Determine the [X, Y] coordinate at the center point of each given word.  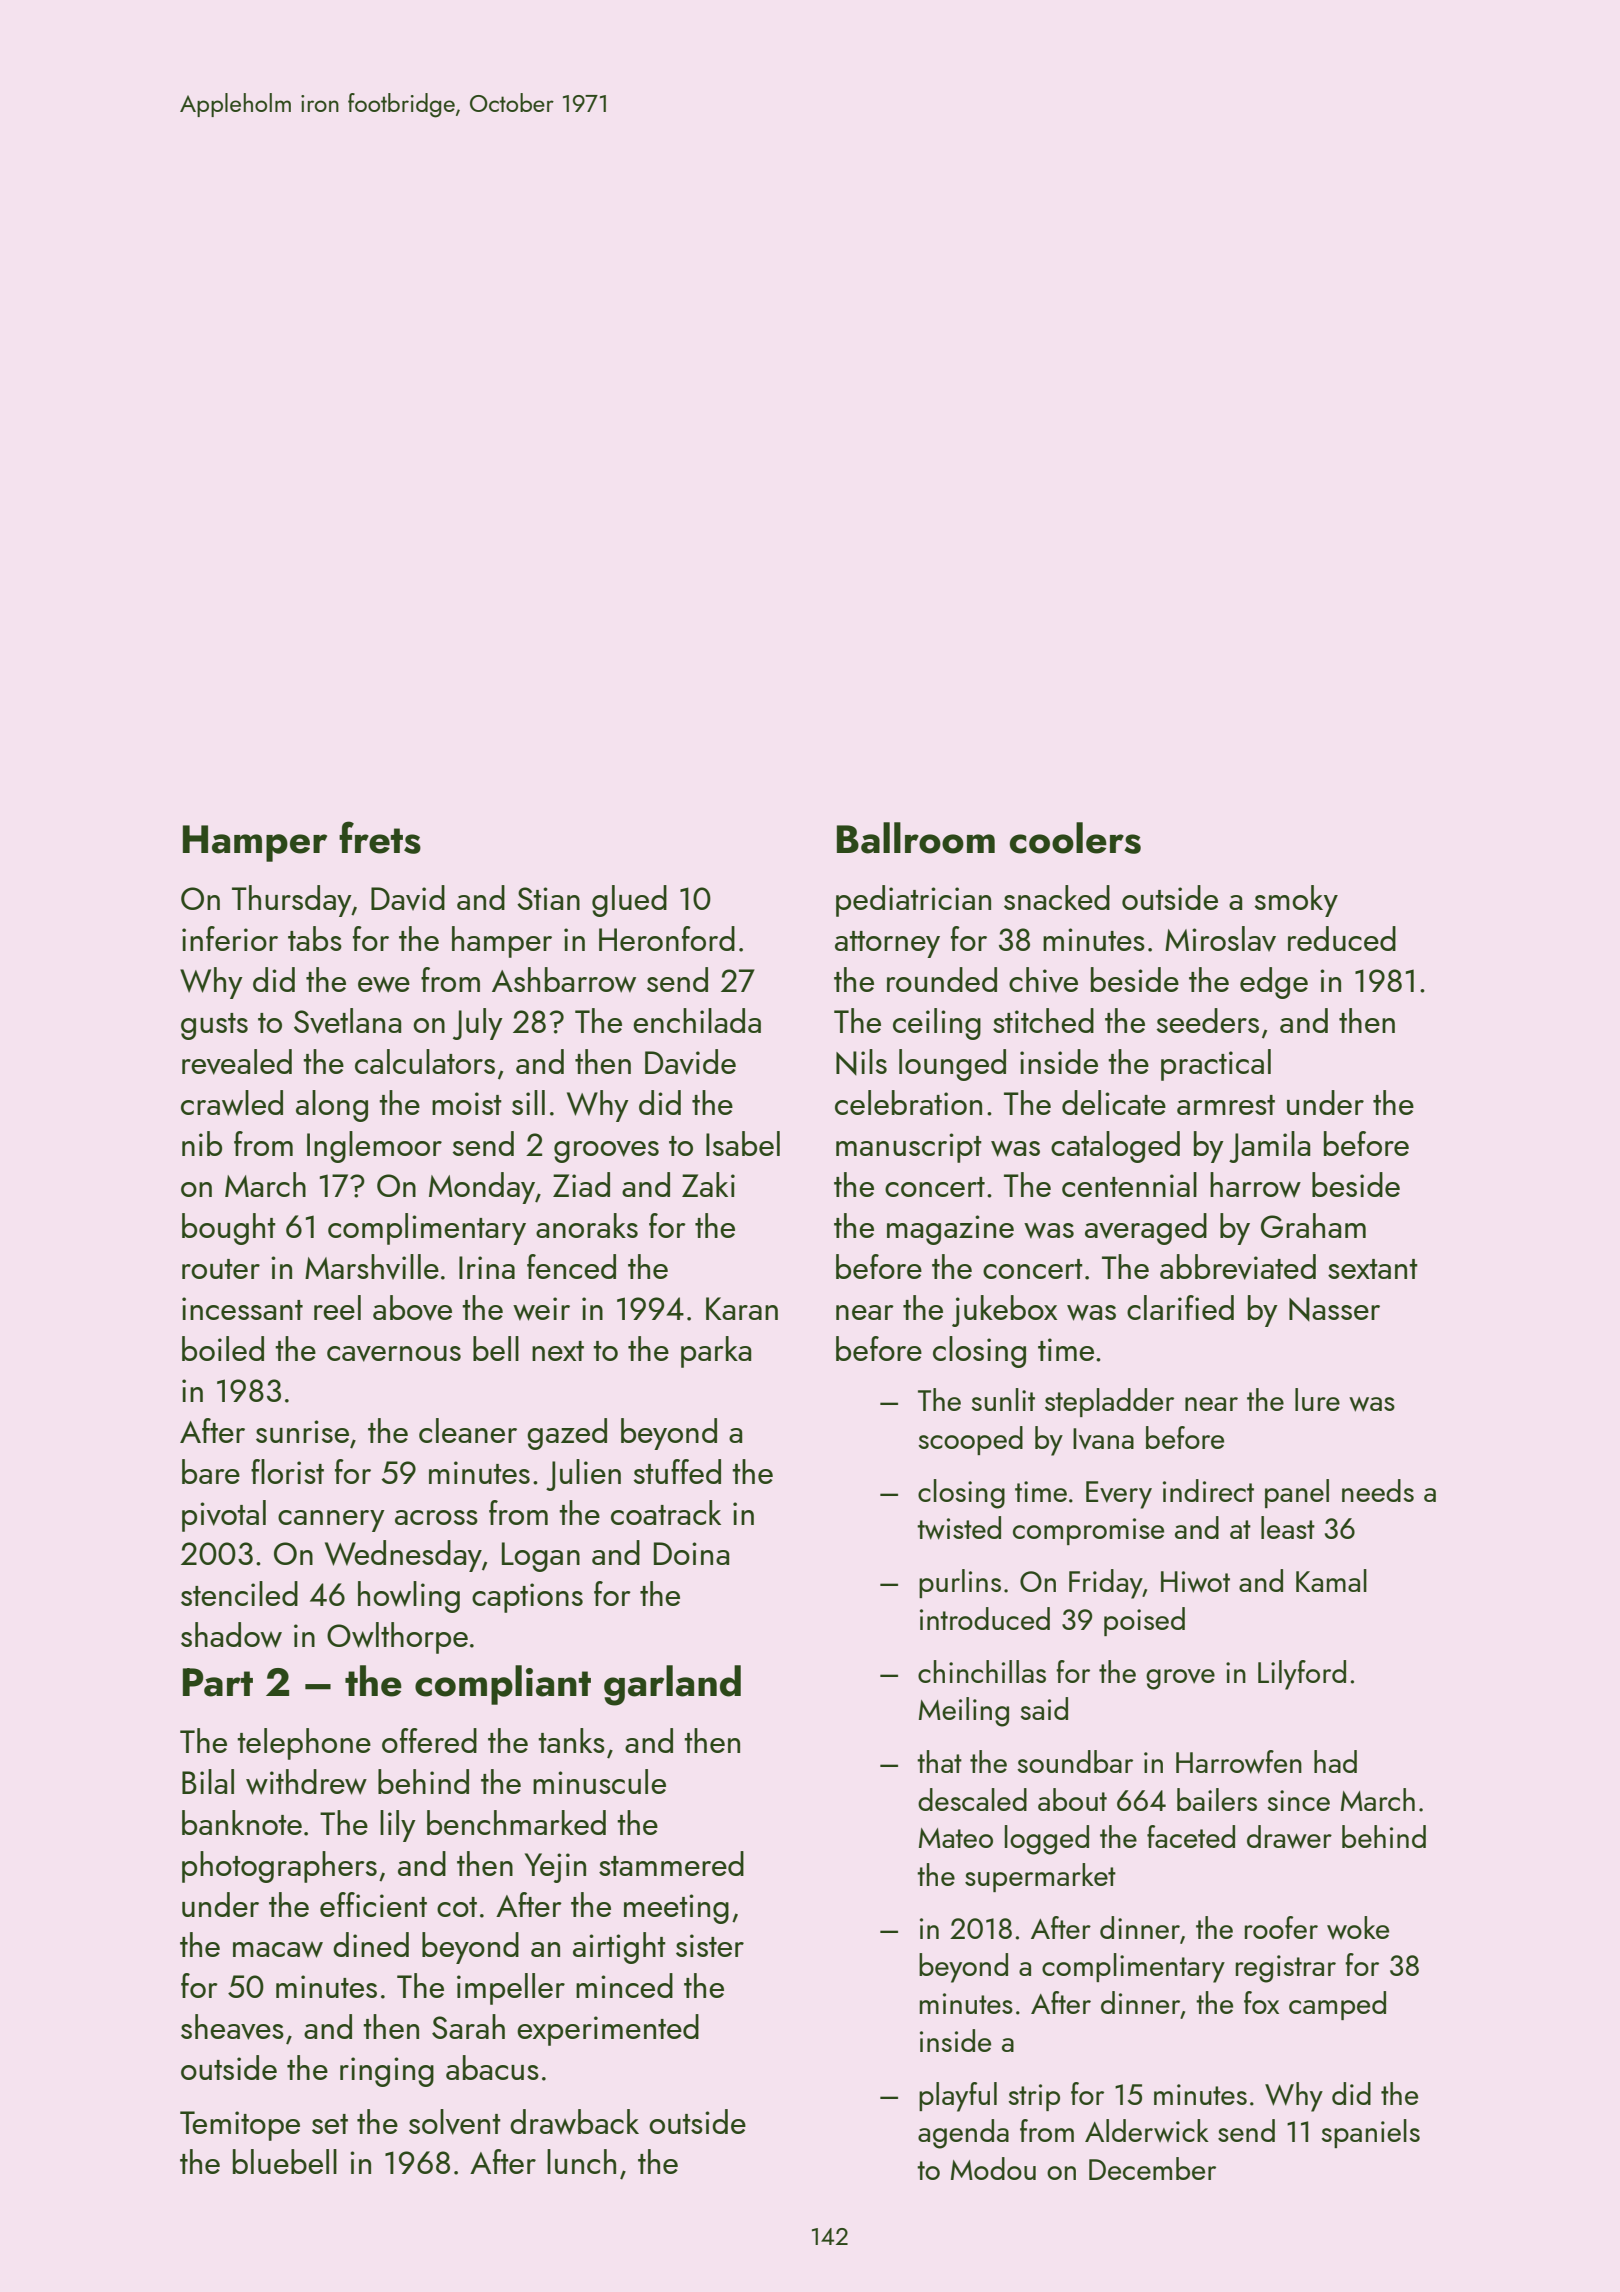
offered [429, 1740]
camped [1337, 2005]
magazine [950, 1230]
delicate [1114, 1102]
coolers [1075, 838]
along [332, 1106]
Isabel [743, 1143]
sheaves [232, 2027]
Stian [548, 898]
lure [1317, 1399]
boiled [223, 1348]
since [1298, 1800]
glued [629, 901]
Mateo [956, 1838]
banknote [242, 1822]
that [939, 1761]
